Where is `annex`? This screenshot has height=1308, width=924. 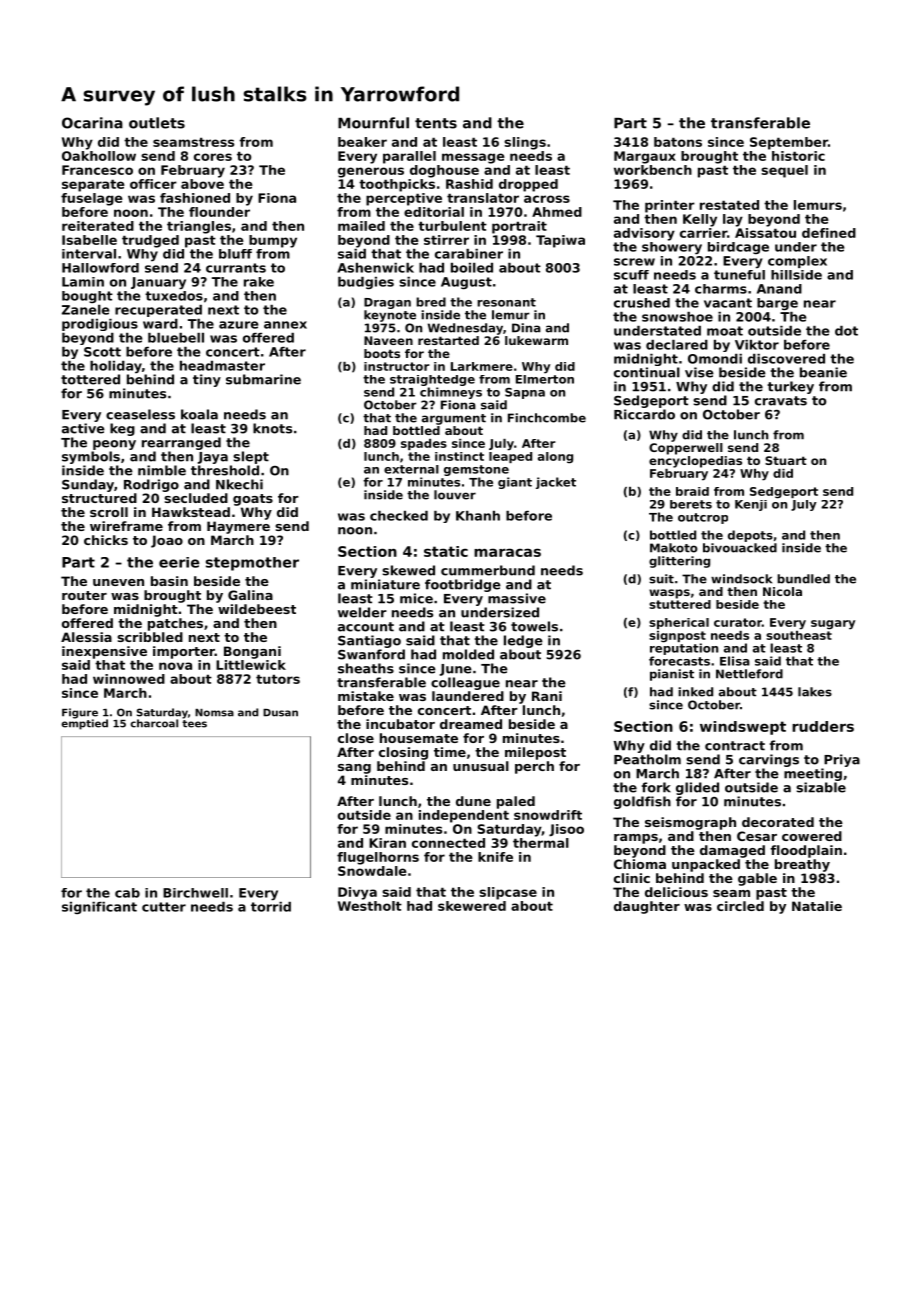
annex is located at coordinates (285, 325).
